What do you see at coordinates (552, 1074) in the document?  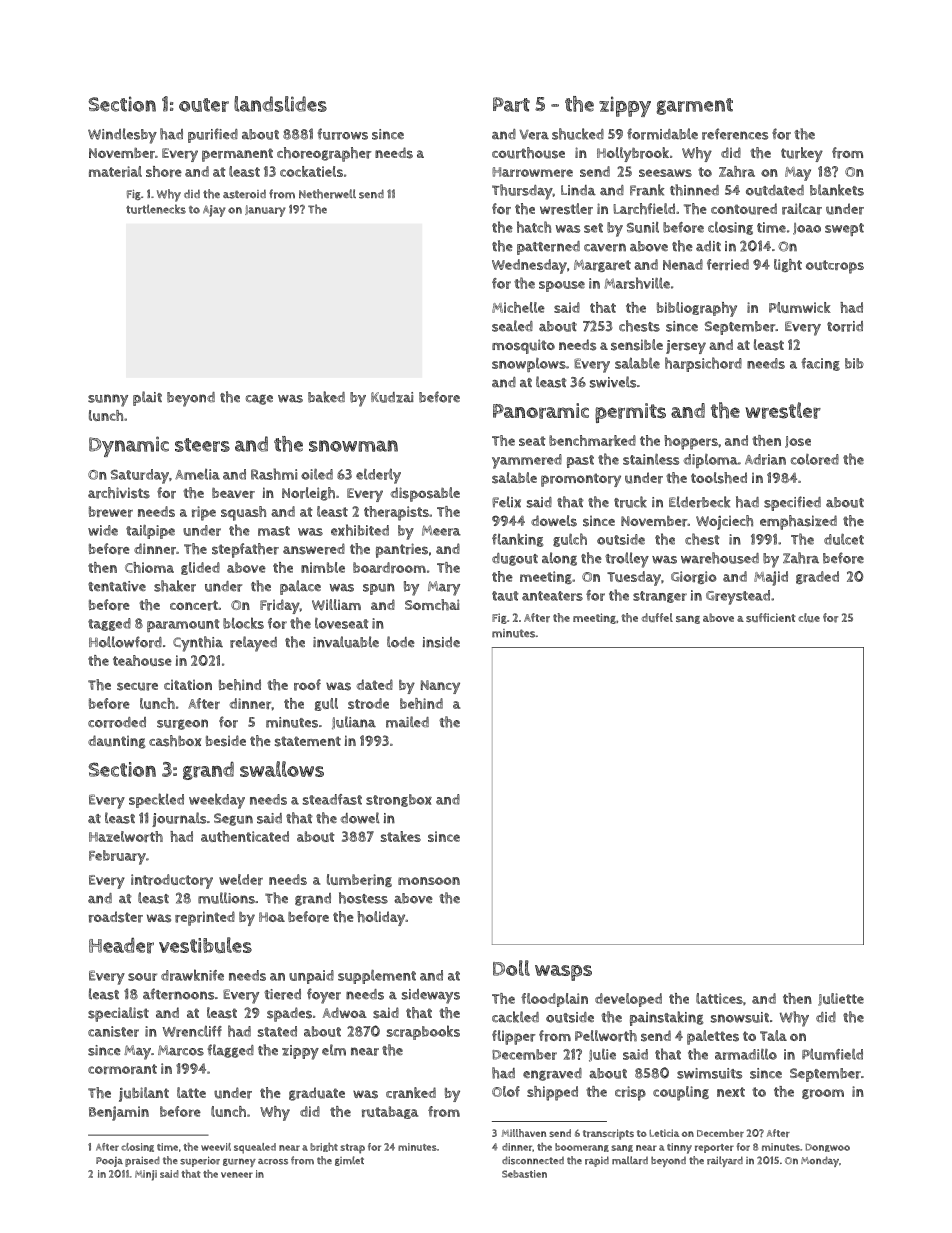 I see `engraved` at bounding box center [552, 1074].
